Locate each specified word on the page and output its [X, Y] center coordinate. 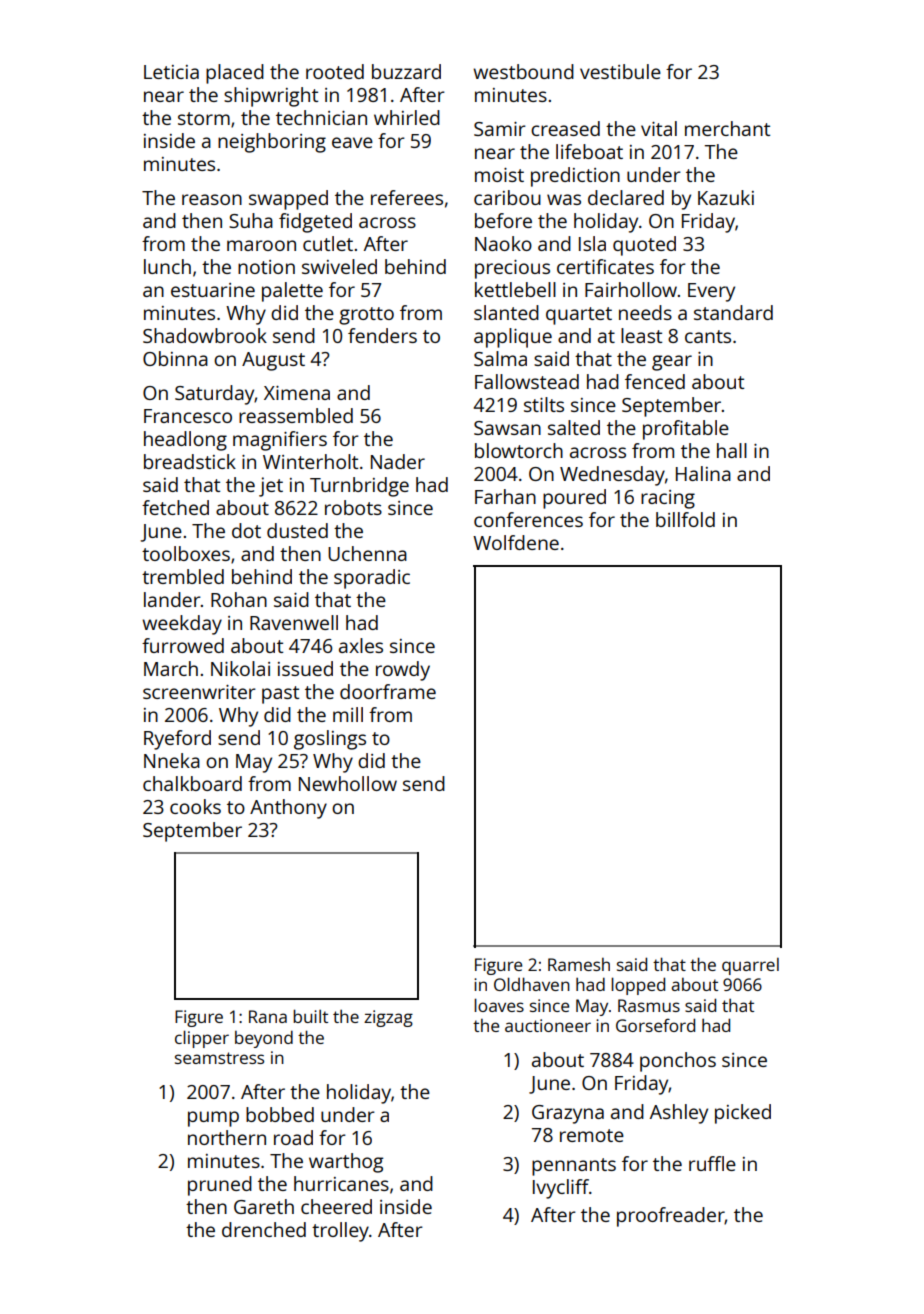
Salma [500, 358]
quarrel [750, 966]
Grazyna [568, 1114]
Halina [703, 473]
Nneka [172, 760]
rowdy [403, 671]
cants [708, 336]
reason [212, 199]
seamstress [219, 1058]
